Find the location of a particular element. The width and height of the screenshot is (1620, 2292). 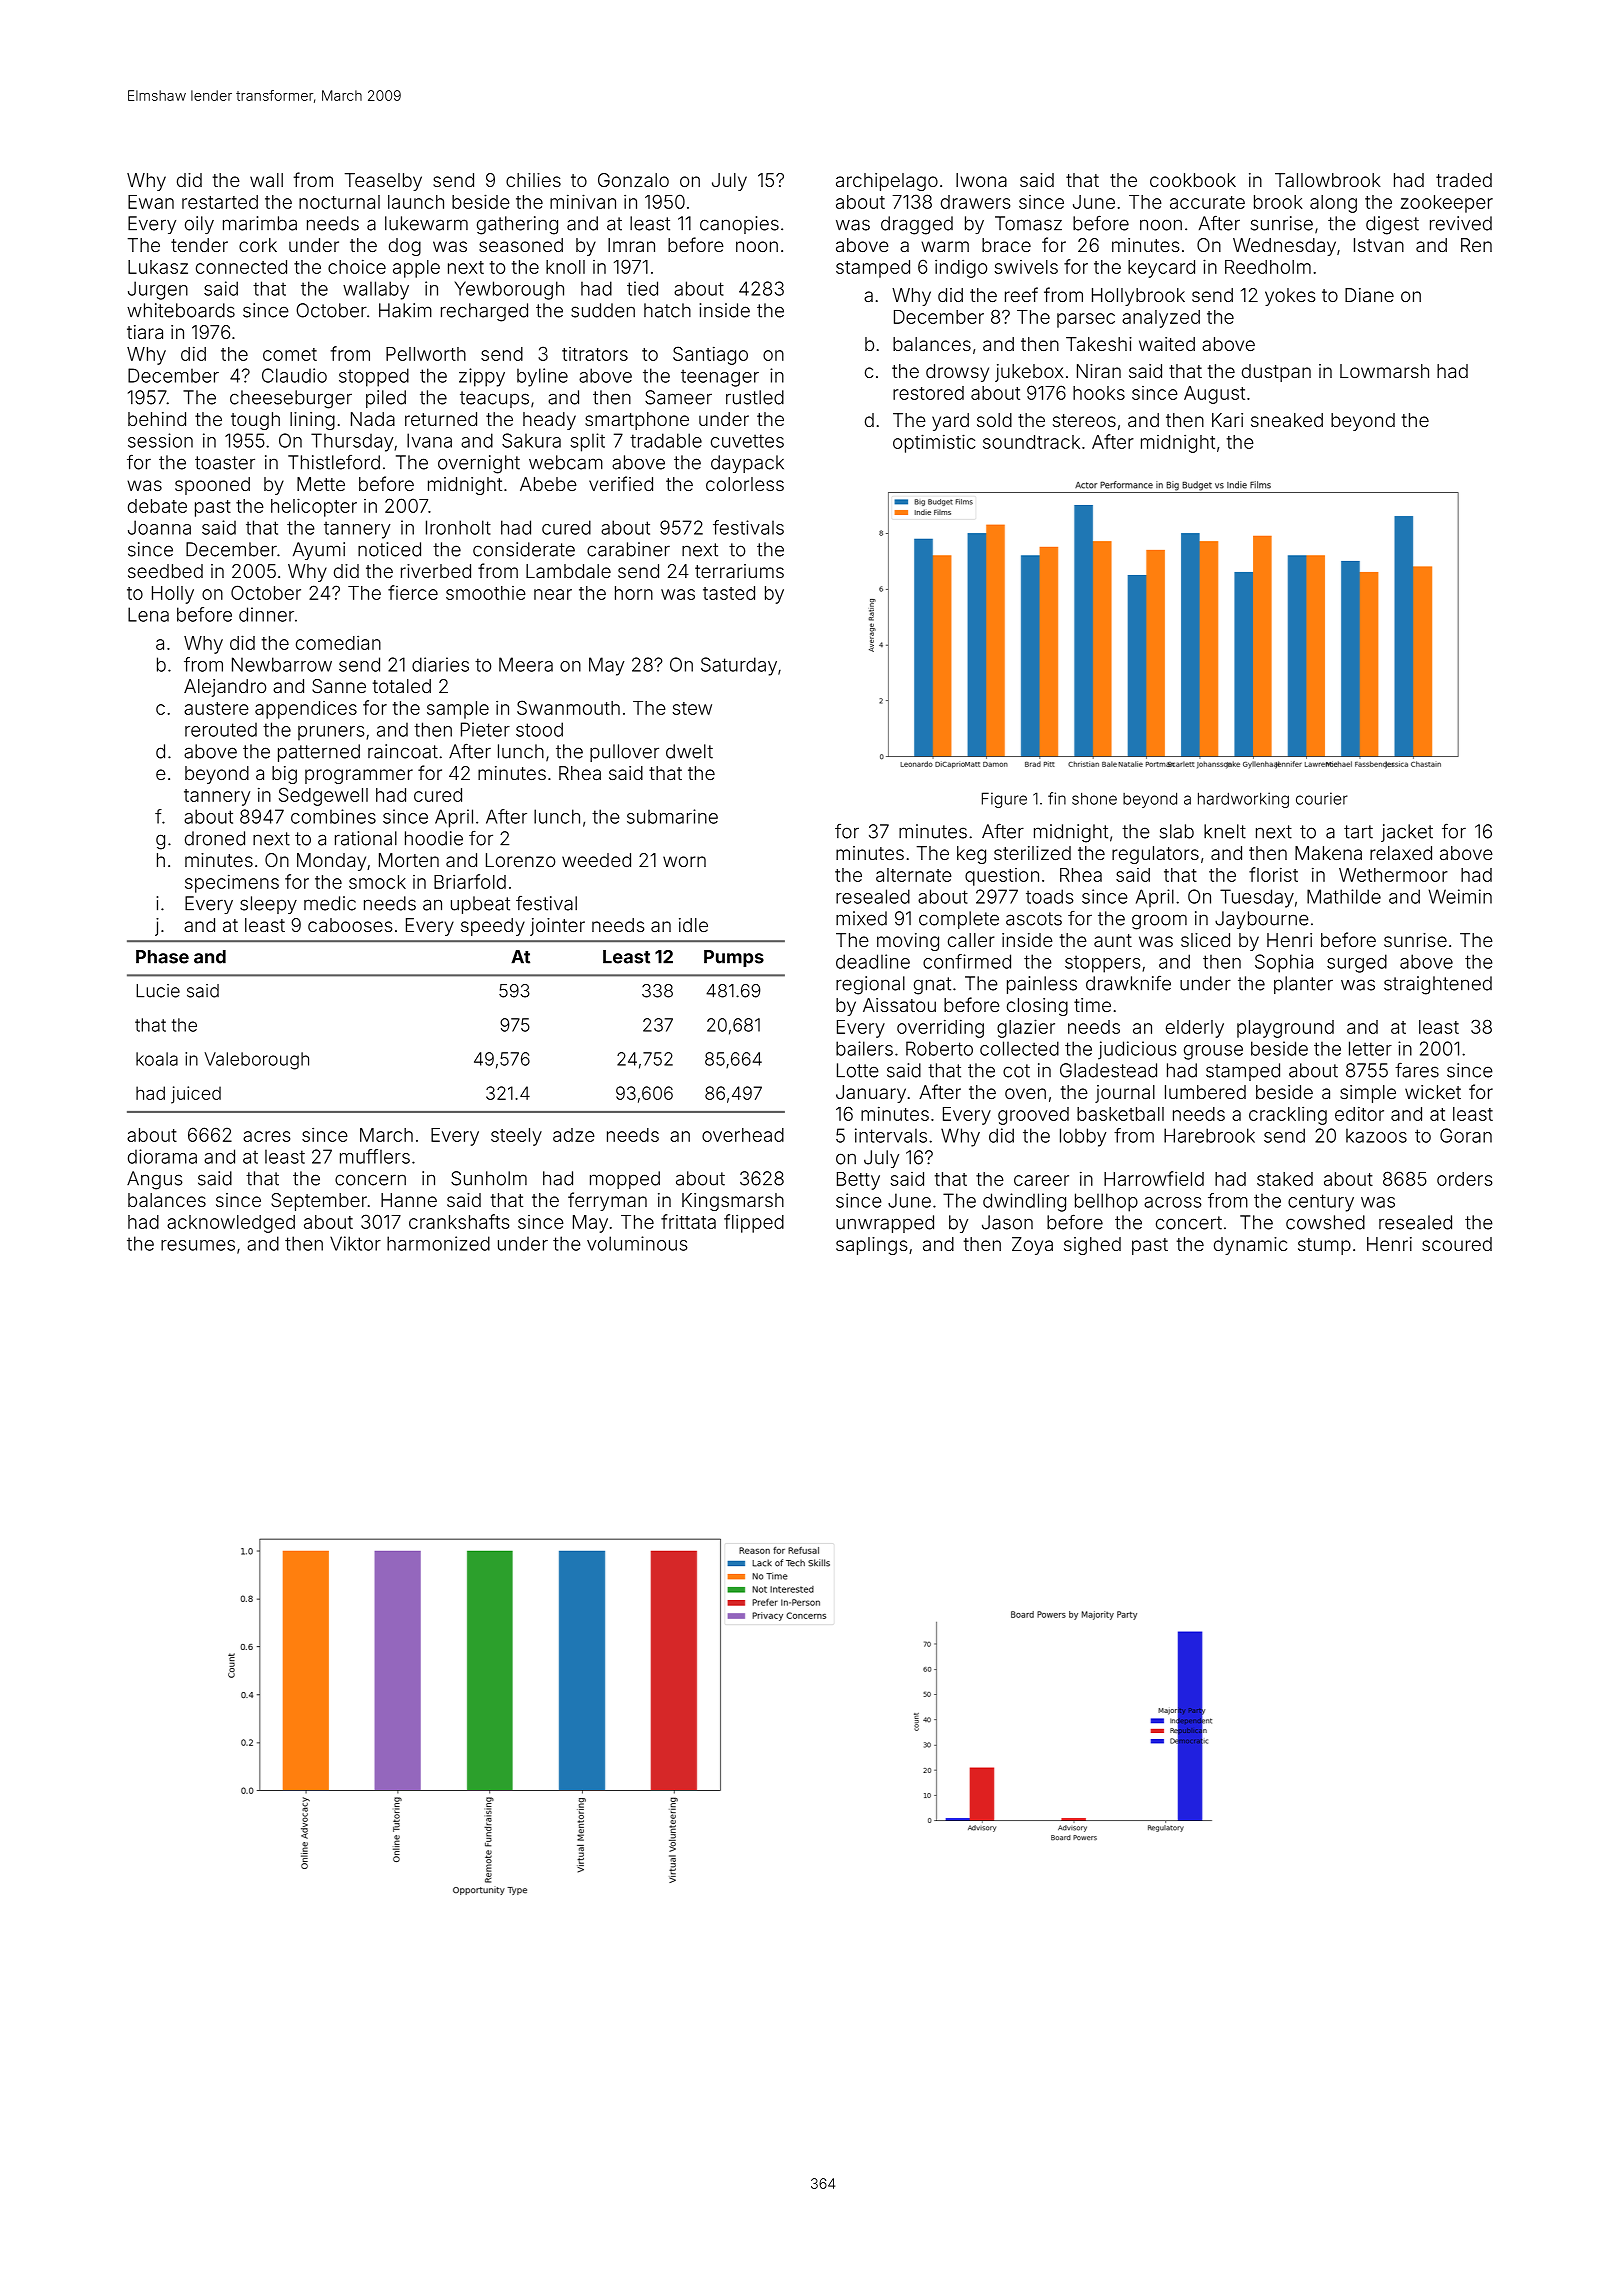

Sunholm is located at coordinates (489, 1178).
